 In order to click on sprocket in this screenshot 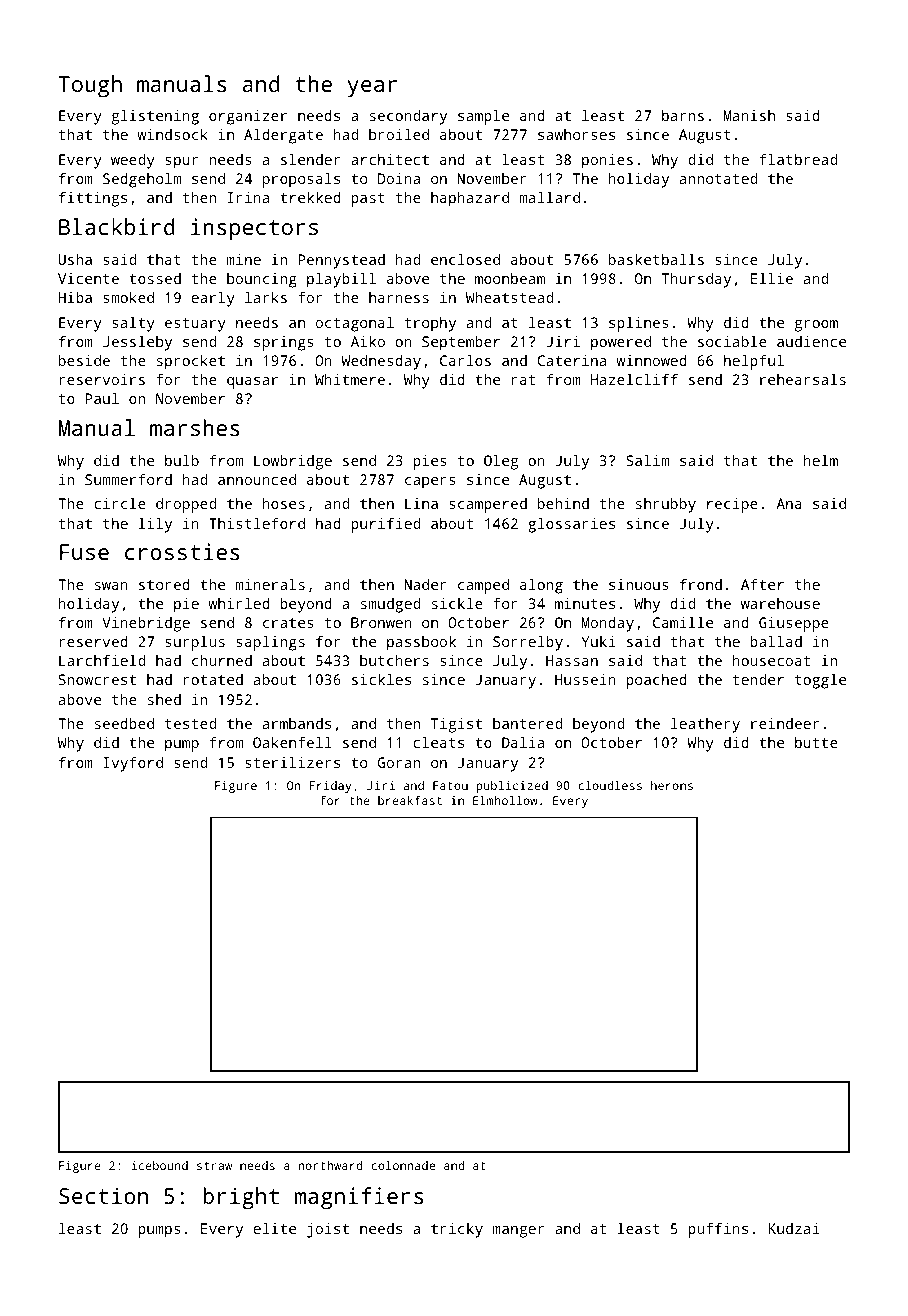, I will do `click(191, 362)`.
